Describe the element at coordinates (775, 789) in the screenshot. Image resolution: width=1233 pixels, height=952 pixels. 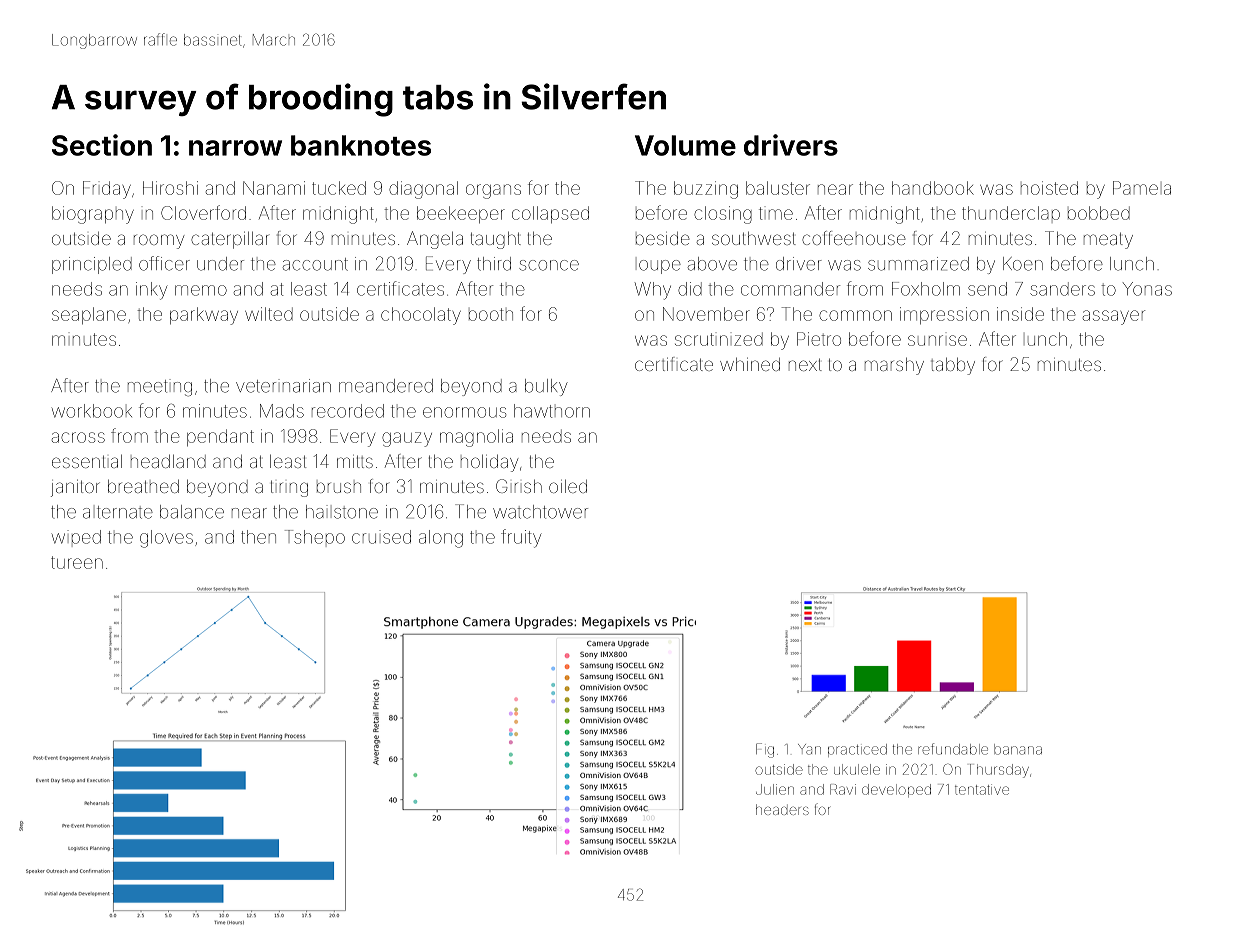
I see `Julien` at that location.
